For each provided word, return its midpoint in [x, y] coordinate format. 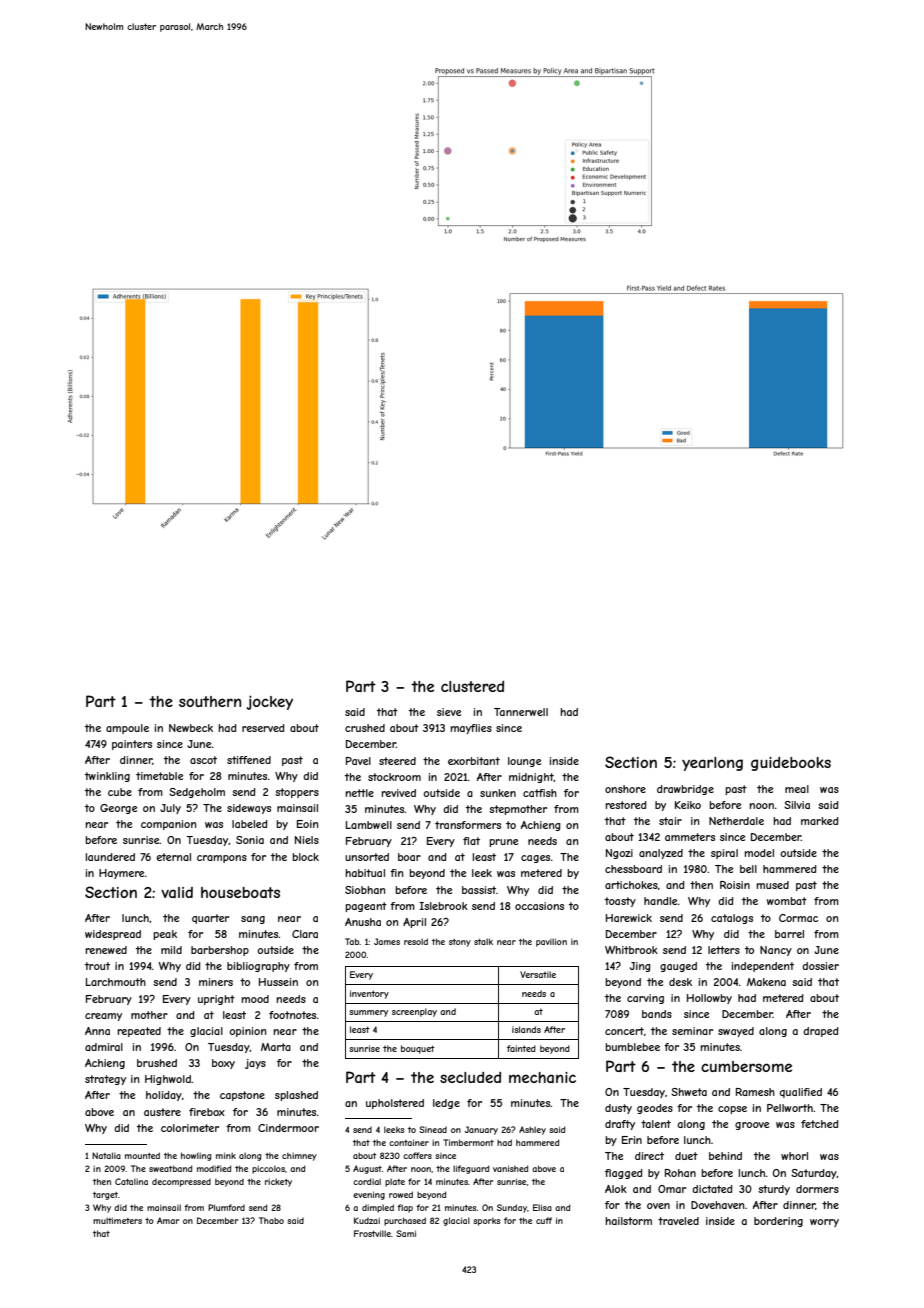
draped [821, 1032]
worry [824, 1223]
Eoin [307, 824]
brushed [157, 1063]
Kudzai [367, 1220]
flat [471, 841]
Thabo [271, 1220]
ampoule [127, 729]
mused [772, 885]
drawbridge [685, 790]
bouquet [418, 1049]
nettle [359, 793]
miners [216, 982]
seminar [692, 1031]
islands [526, 1029]
